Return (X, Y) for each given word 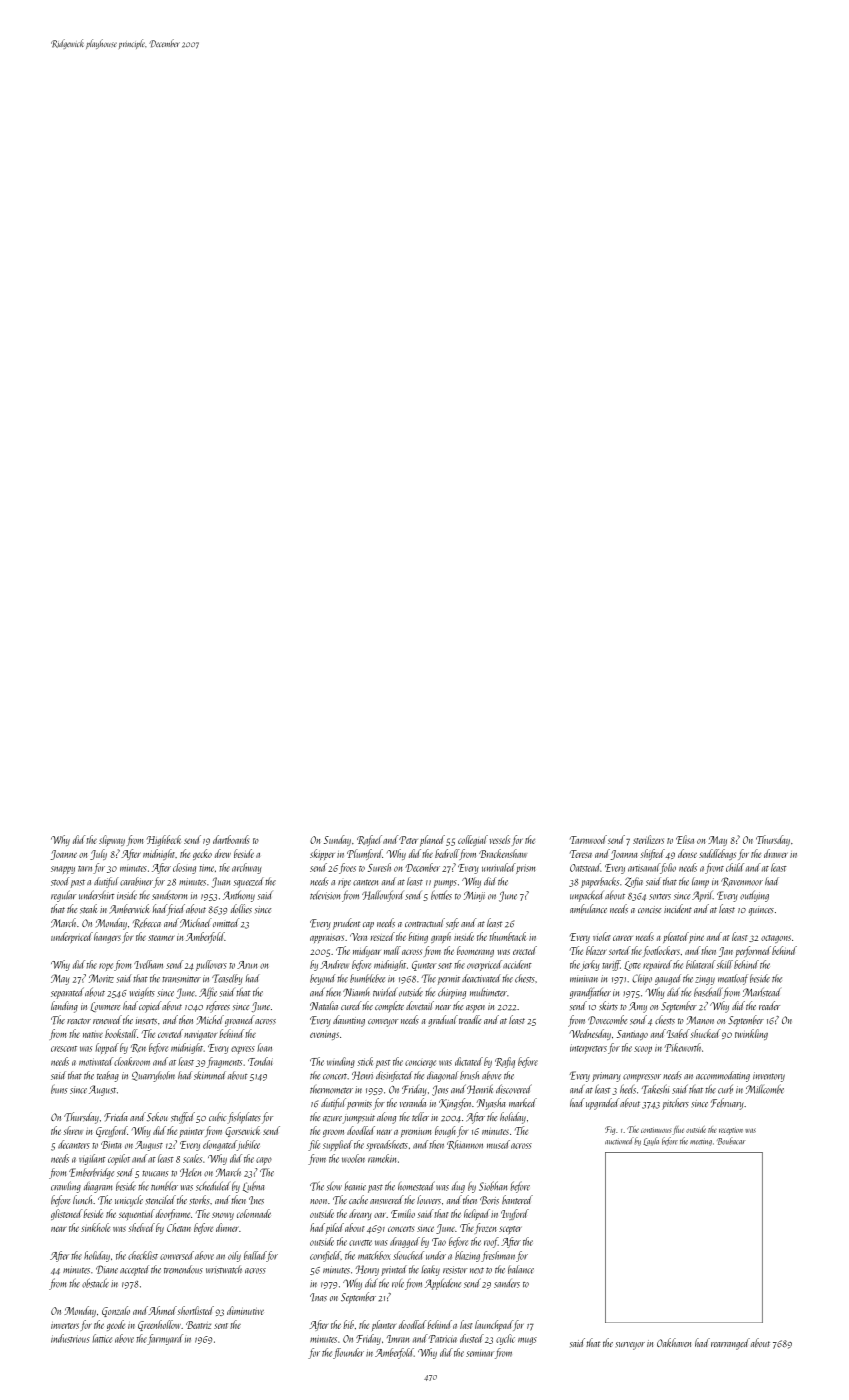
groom (333, 1133)
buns (59, 1089)
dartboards (231, 839)
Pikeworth (682, 1047)
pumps (445, 884)
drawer (776, 853)
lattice (102, 1338)
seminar (480, 1354)
